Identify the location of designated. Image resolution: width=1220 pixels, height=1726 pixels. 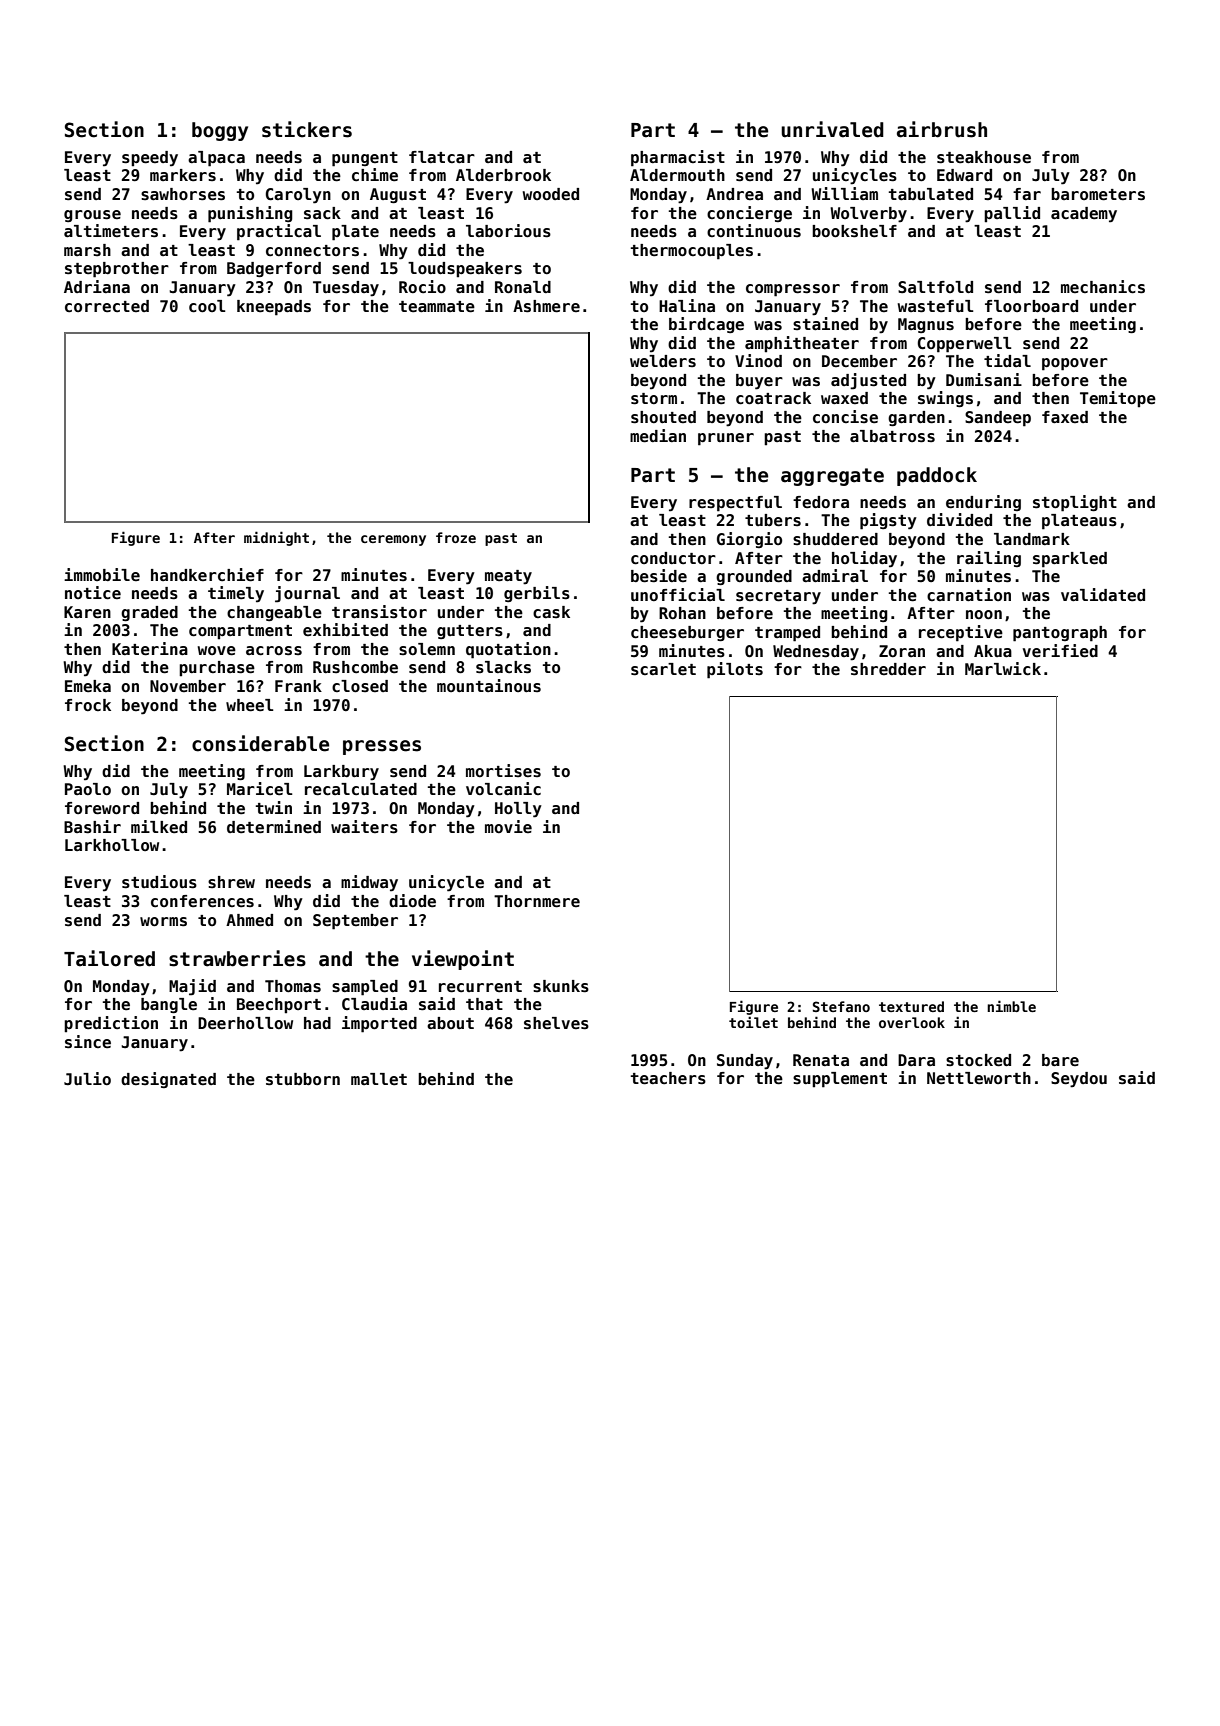
(168, 1080).
